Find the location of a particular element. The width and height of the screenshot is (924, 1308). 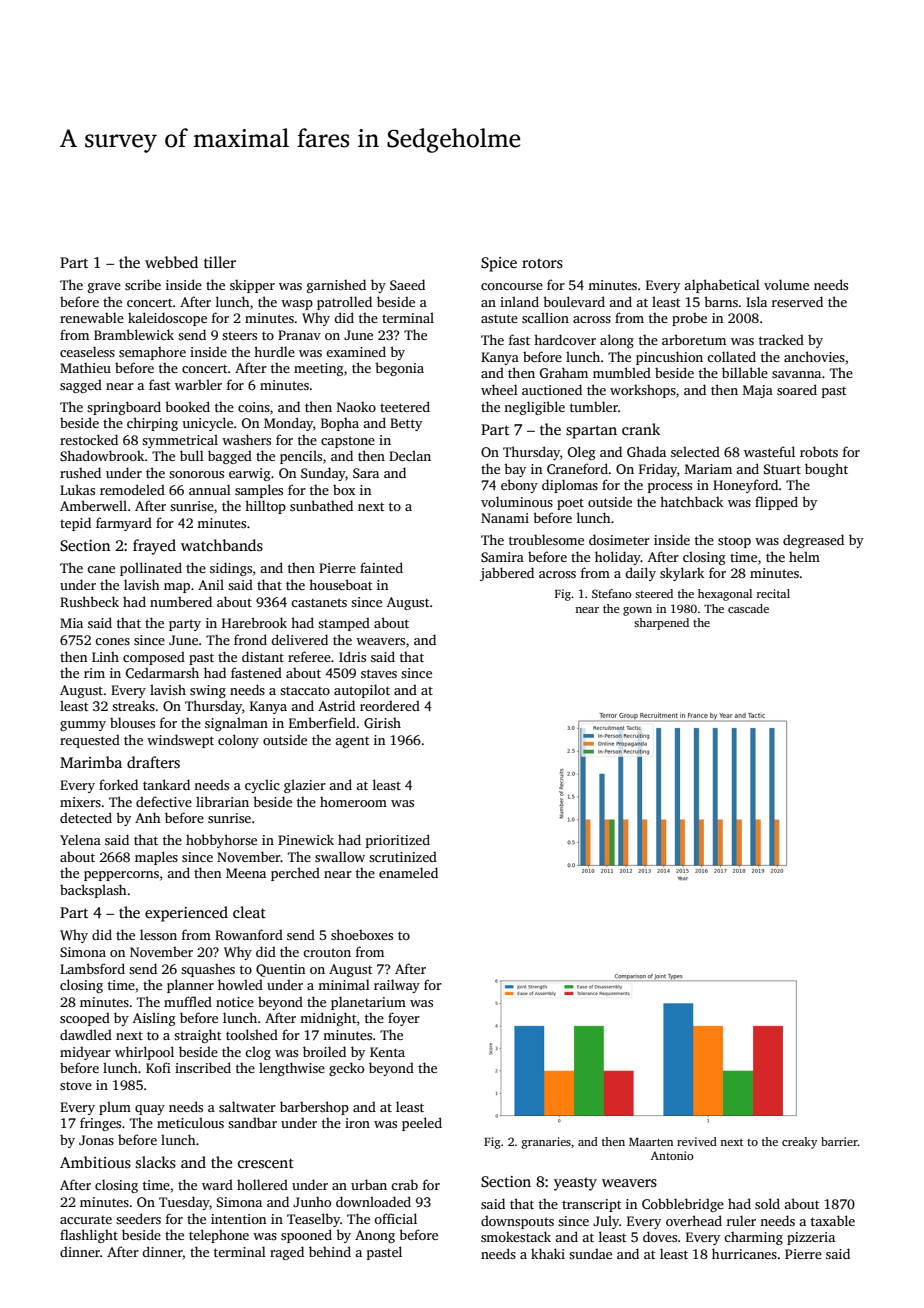

rotors is located at coordinates (542, 263).
